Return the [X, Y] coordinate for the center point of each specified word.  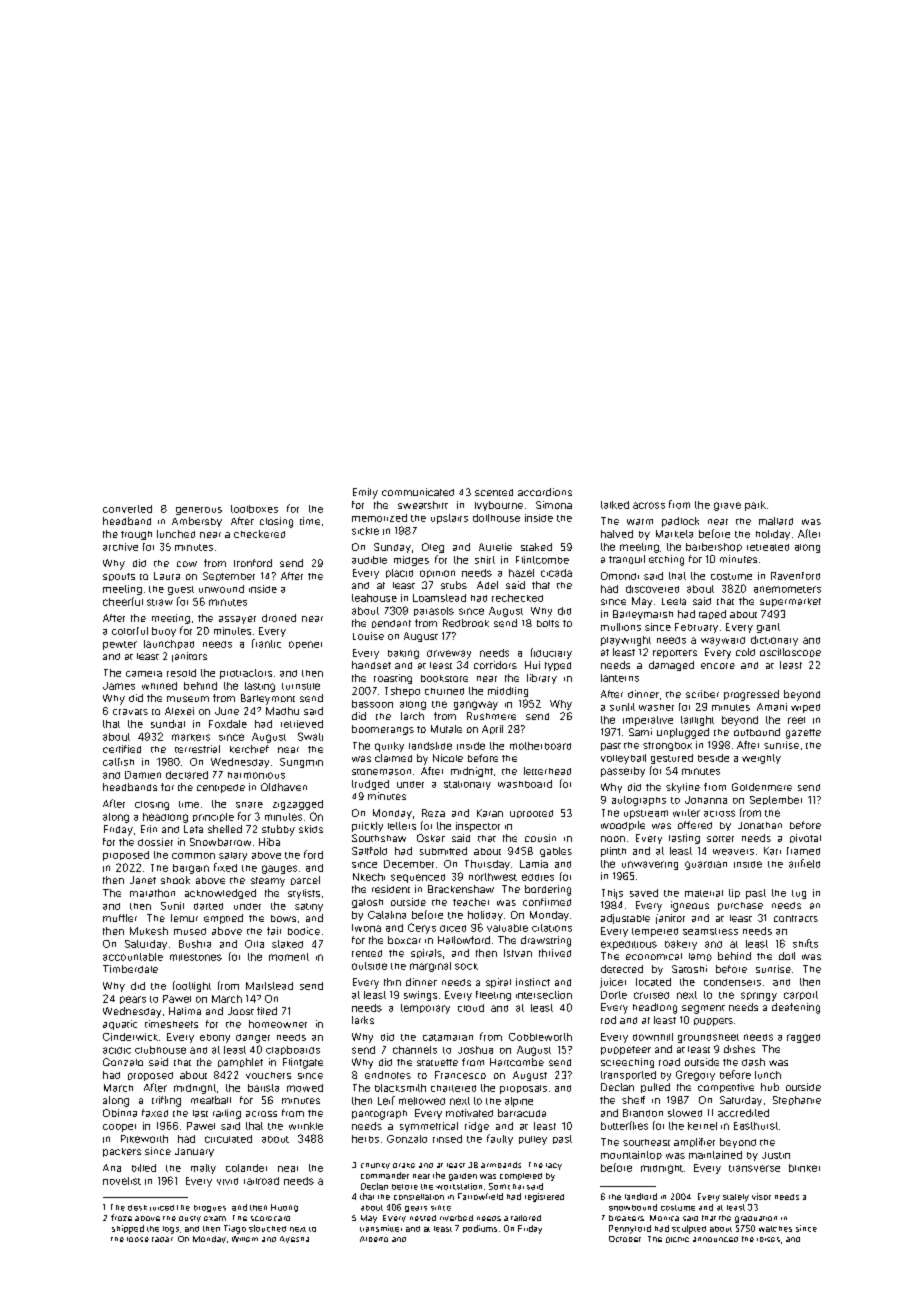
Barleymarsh [643, 615]
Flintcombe [542, 560]
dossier [155, 842]
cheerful [123, 601]
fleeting [493, 996]
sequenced [418, 878]
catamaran [448, 1037]
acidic [117, 1050]
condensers [732, 982]
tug [799, 894]
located [653, 982]
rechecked [517, 598]
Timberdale [130, 969]
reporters [675, 654]
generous [199, 511]
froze [121, 1217]
